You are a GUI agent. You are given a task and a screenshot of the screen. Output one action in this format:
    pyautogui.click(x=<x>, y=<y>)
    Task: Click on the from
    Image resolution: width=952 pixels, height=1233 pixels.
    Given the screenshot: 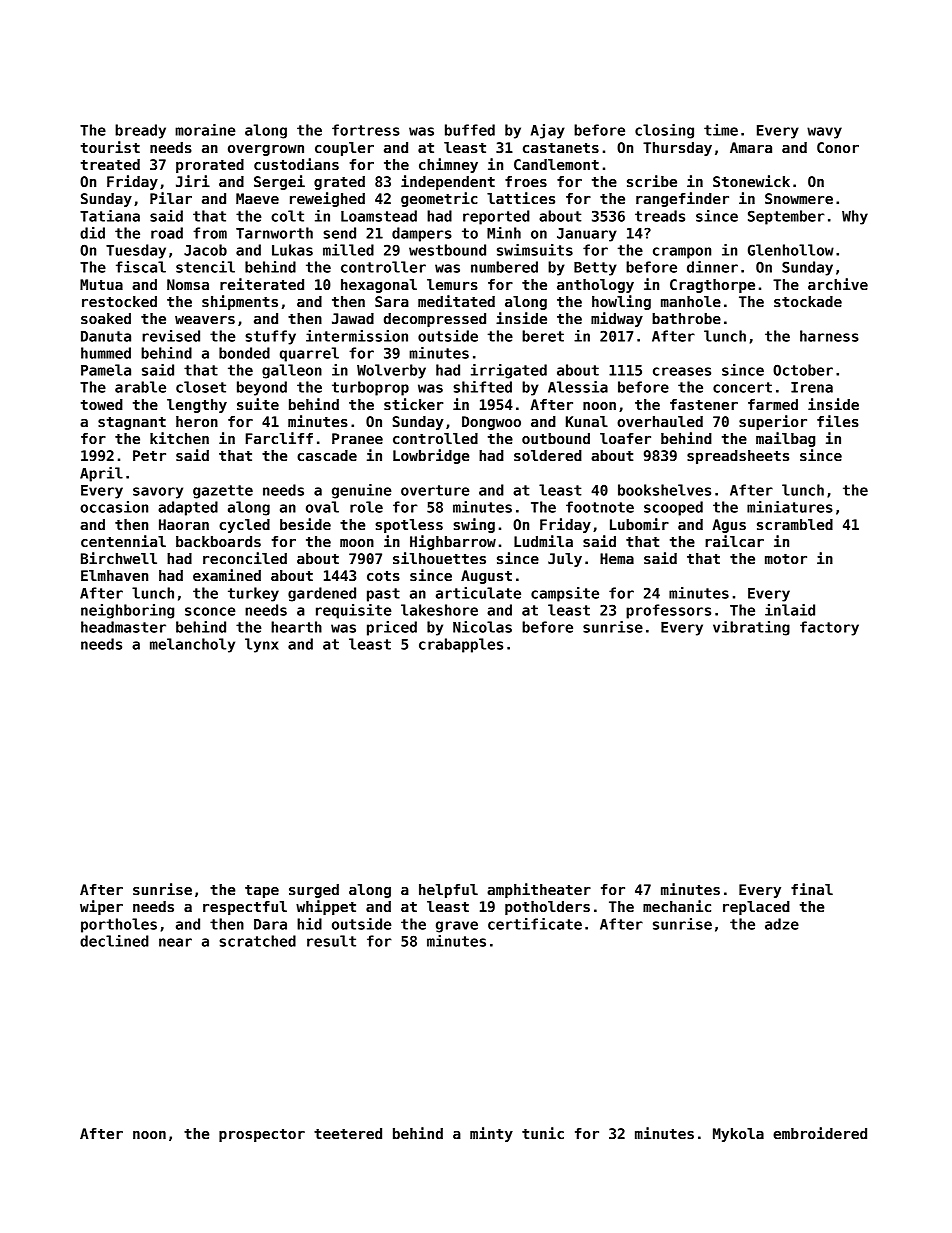 What is the action you would take?
    pyautogui.click(x=210, y=233)
